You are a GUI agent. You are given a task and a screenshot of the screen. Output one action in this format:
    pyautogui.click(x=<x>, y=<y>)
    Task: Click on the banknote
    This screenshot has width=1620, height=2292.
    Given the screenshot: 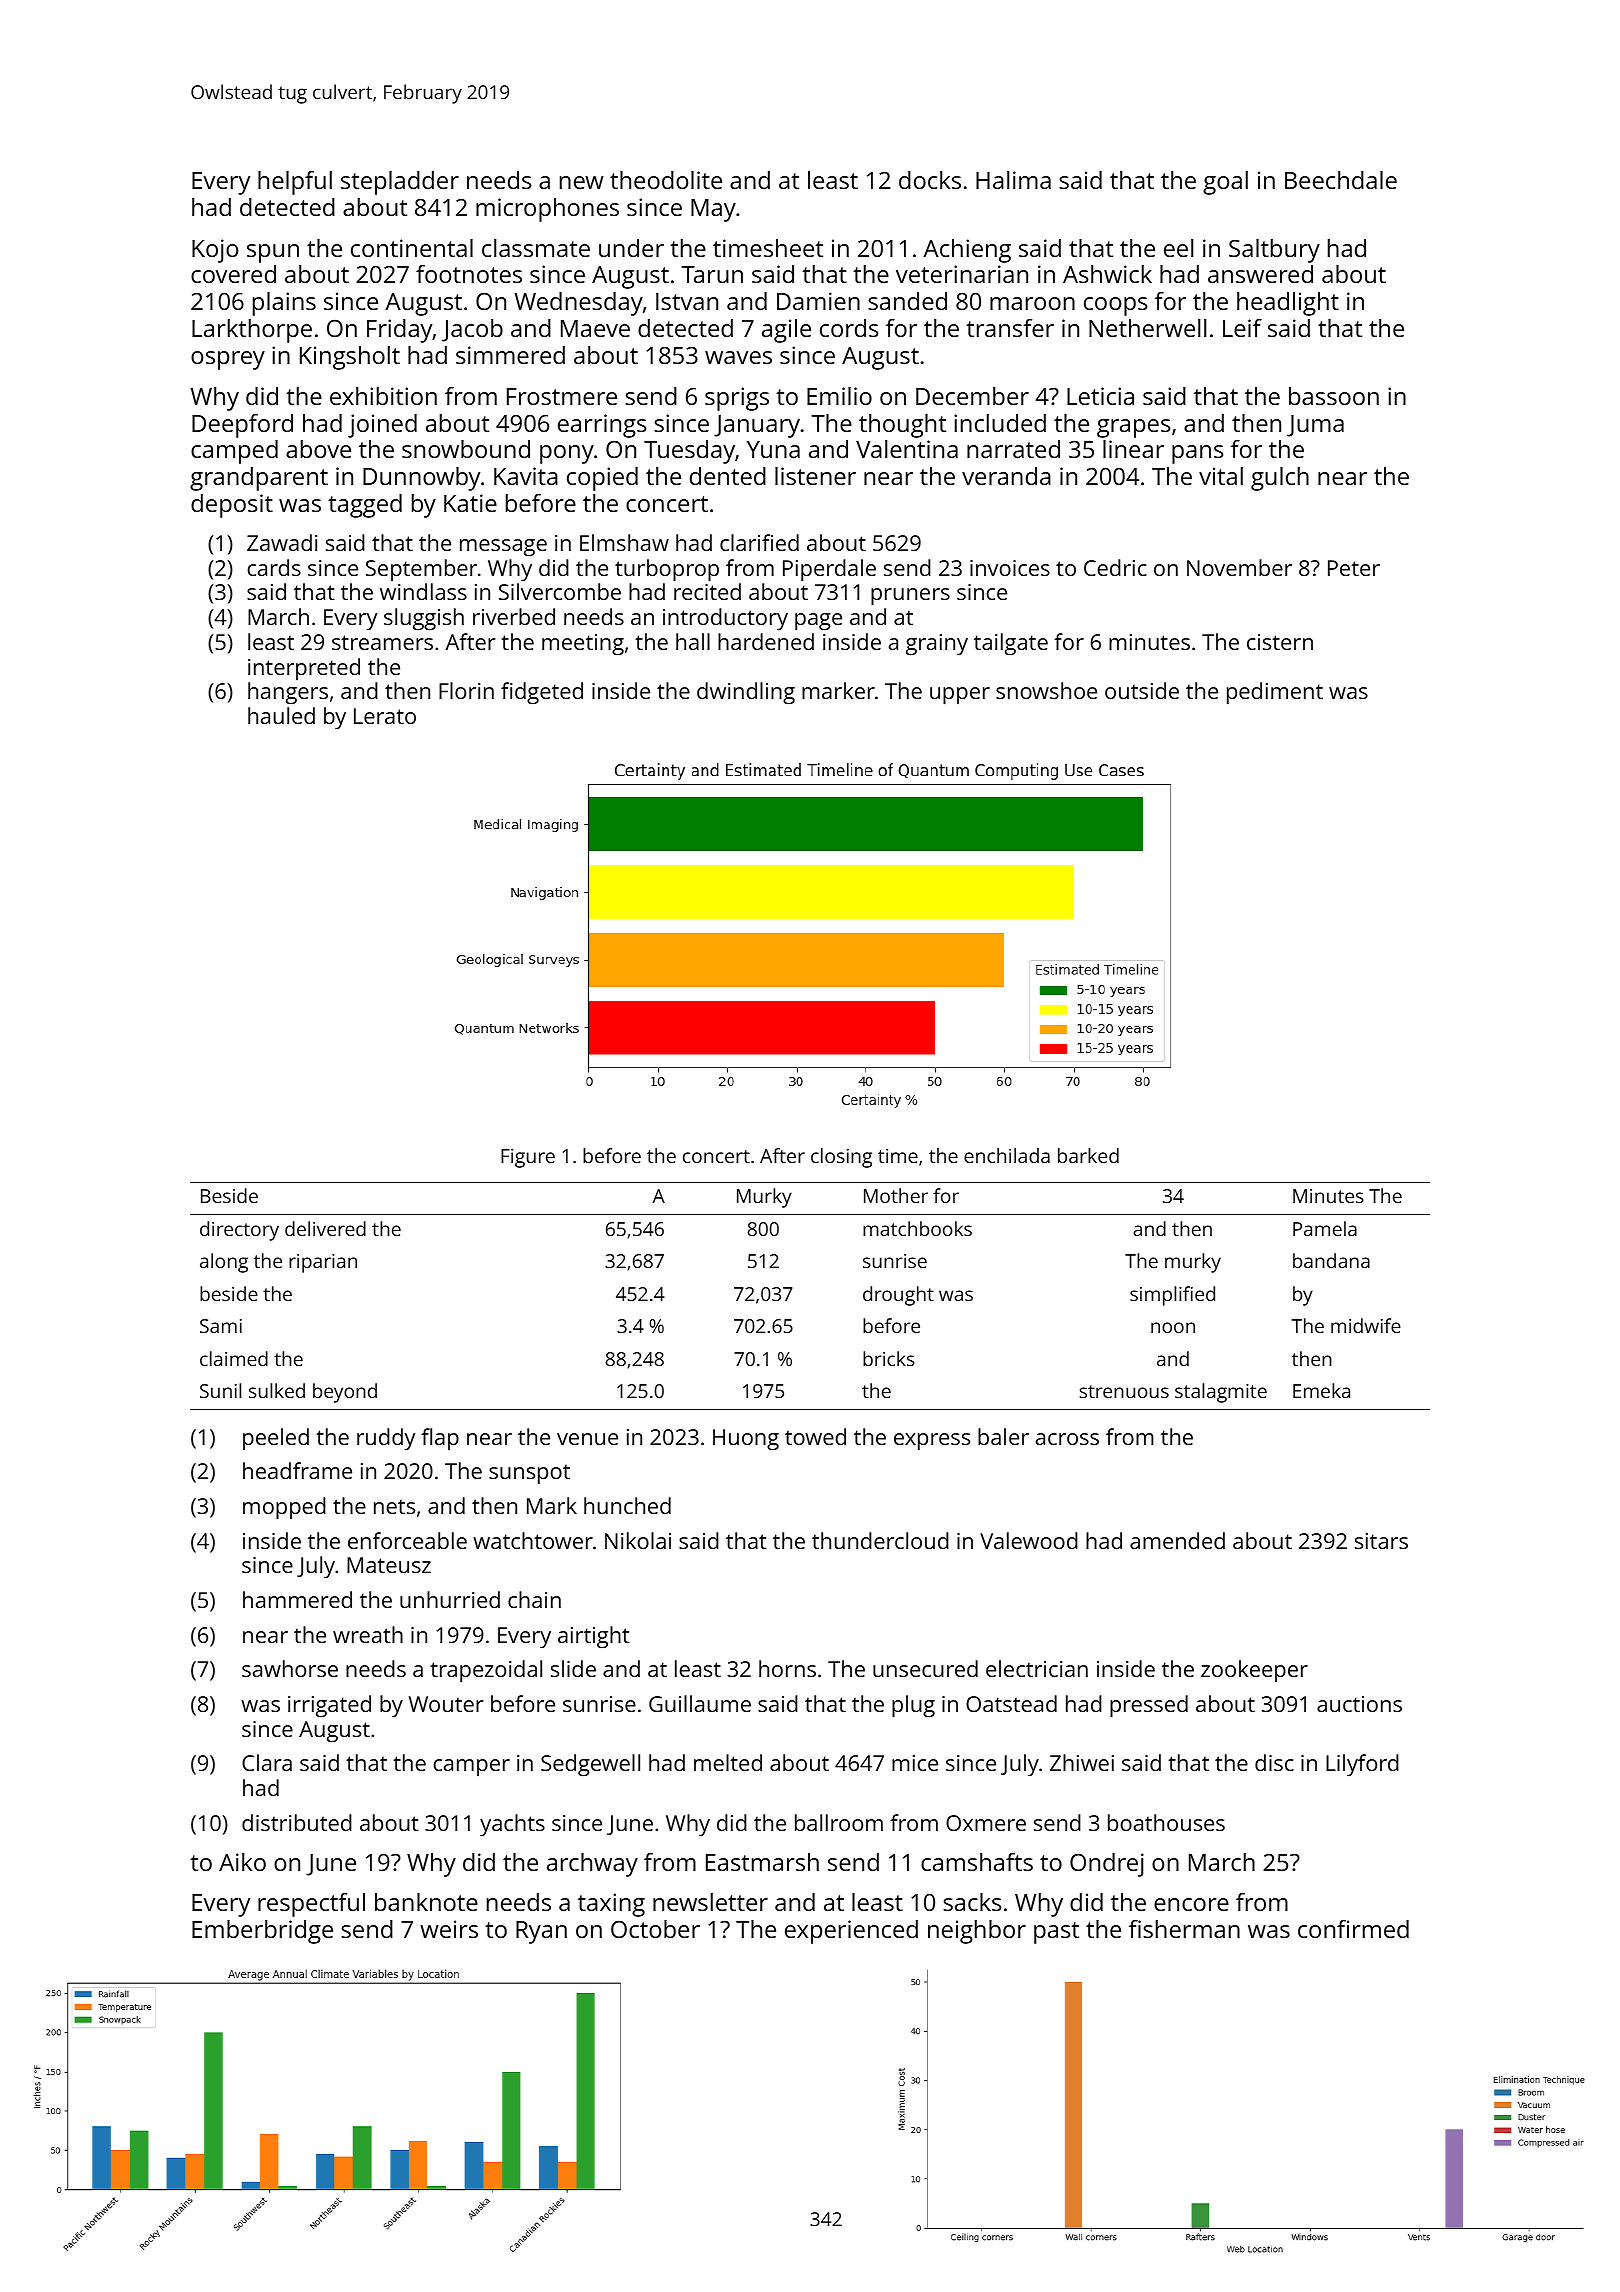 What is the action you would take?
    pyautogui.click(x=426, y=1902)
